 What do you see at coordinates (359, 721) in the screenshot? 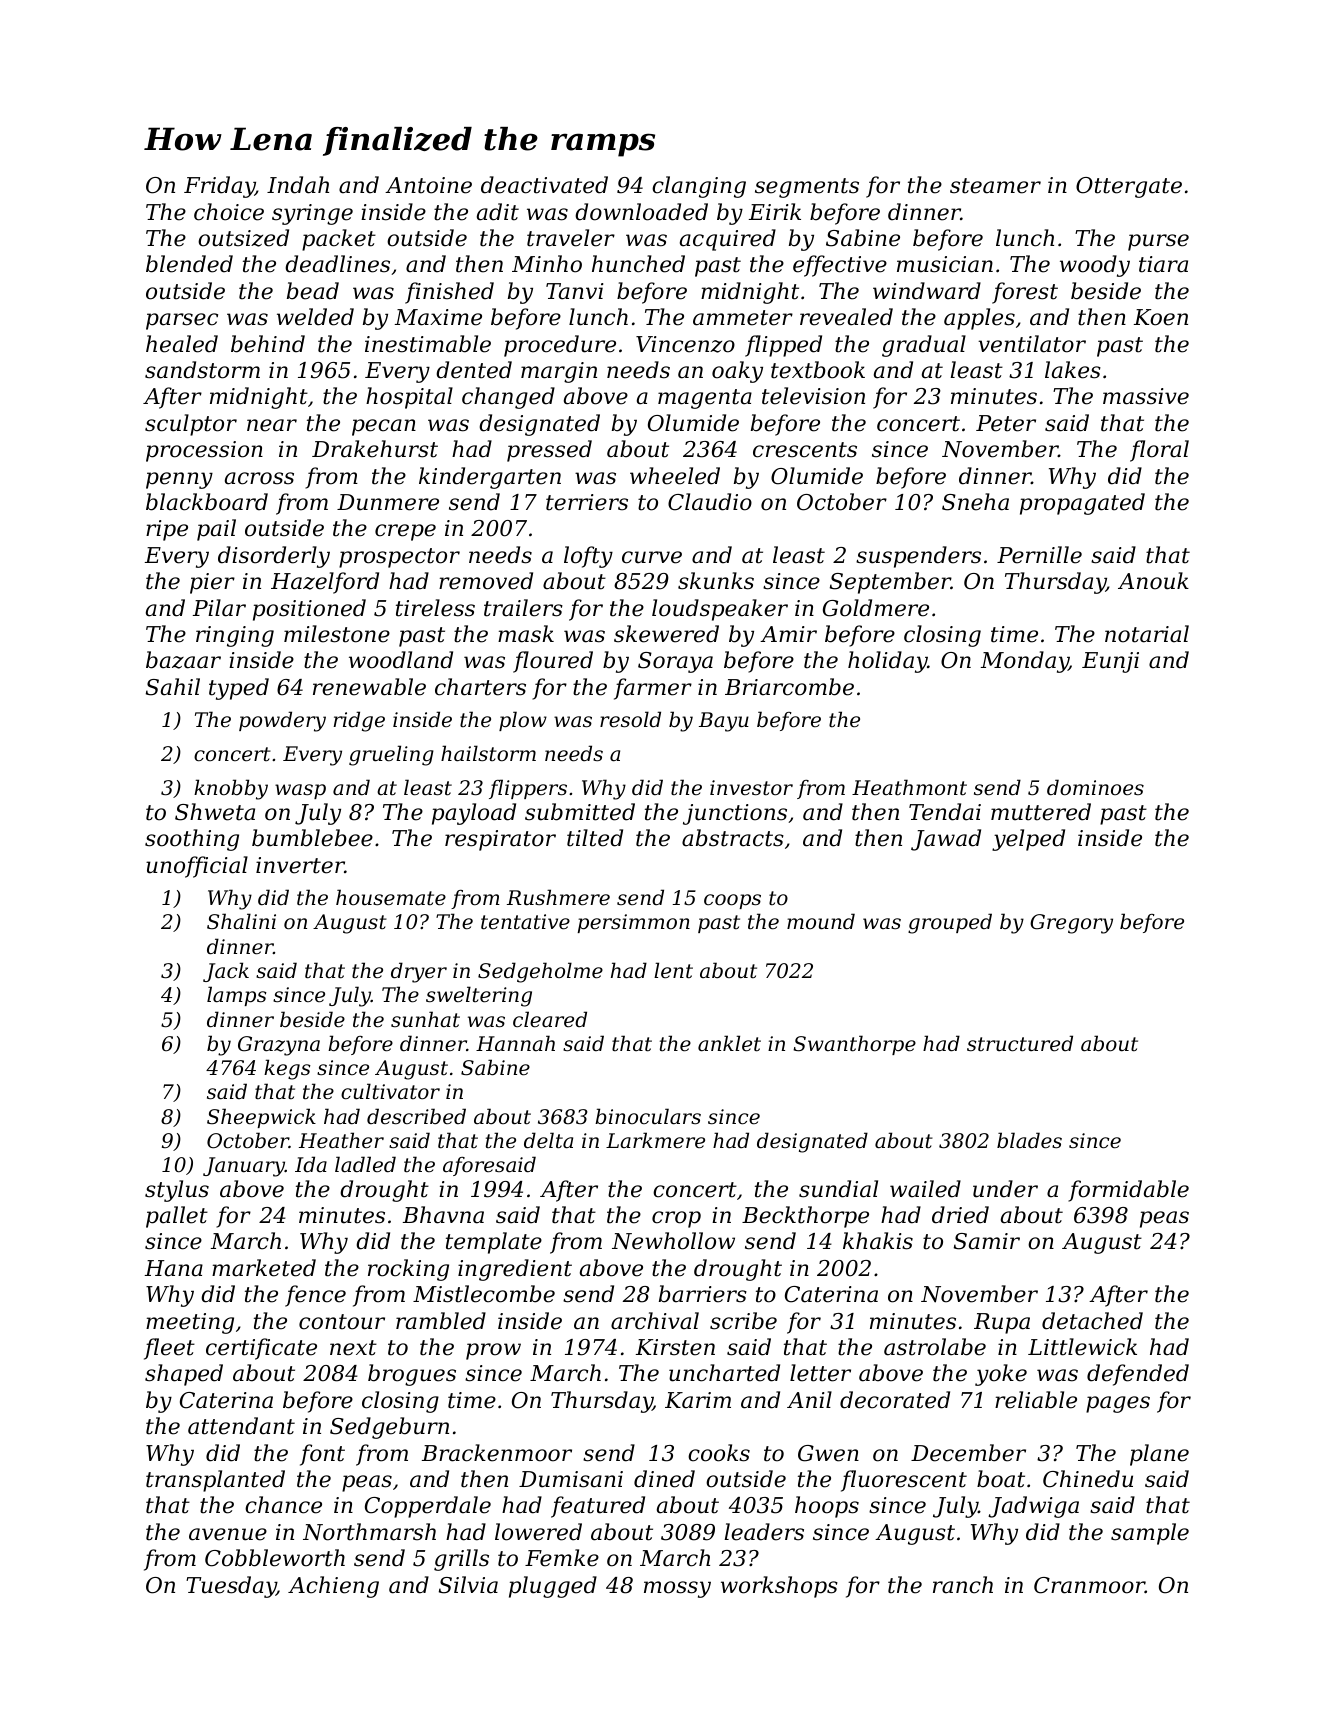
I see `ridge` at bounding box center [359, 721].
